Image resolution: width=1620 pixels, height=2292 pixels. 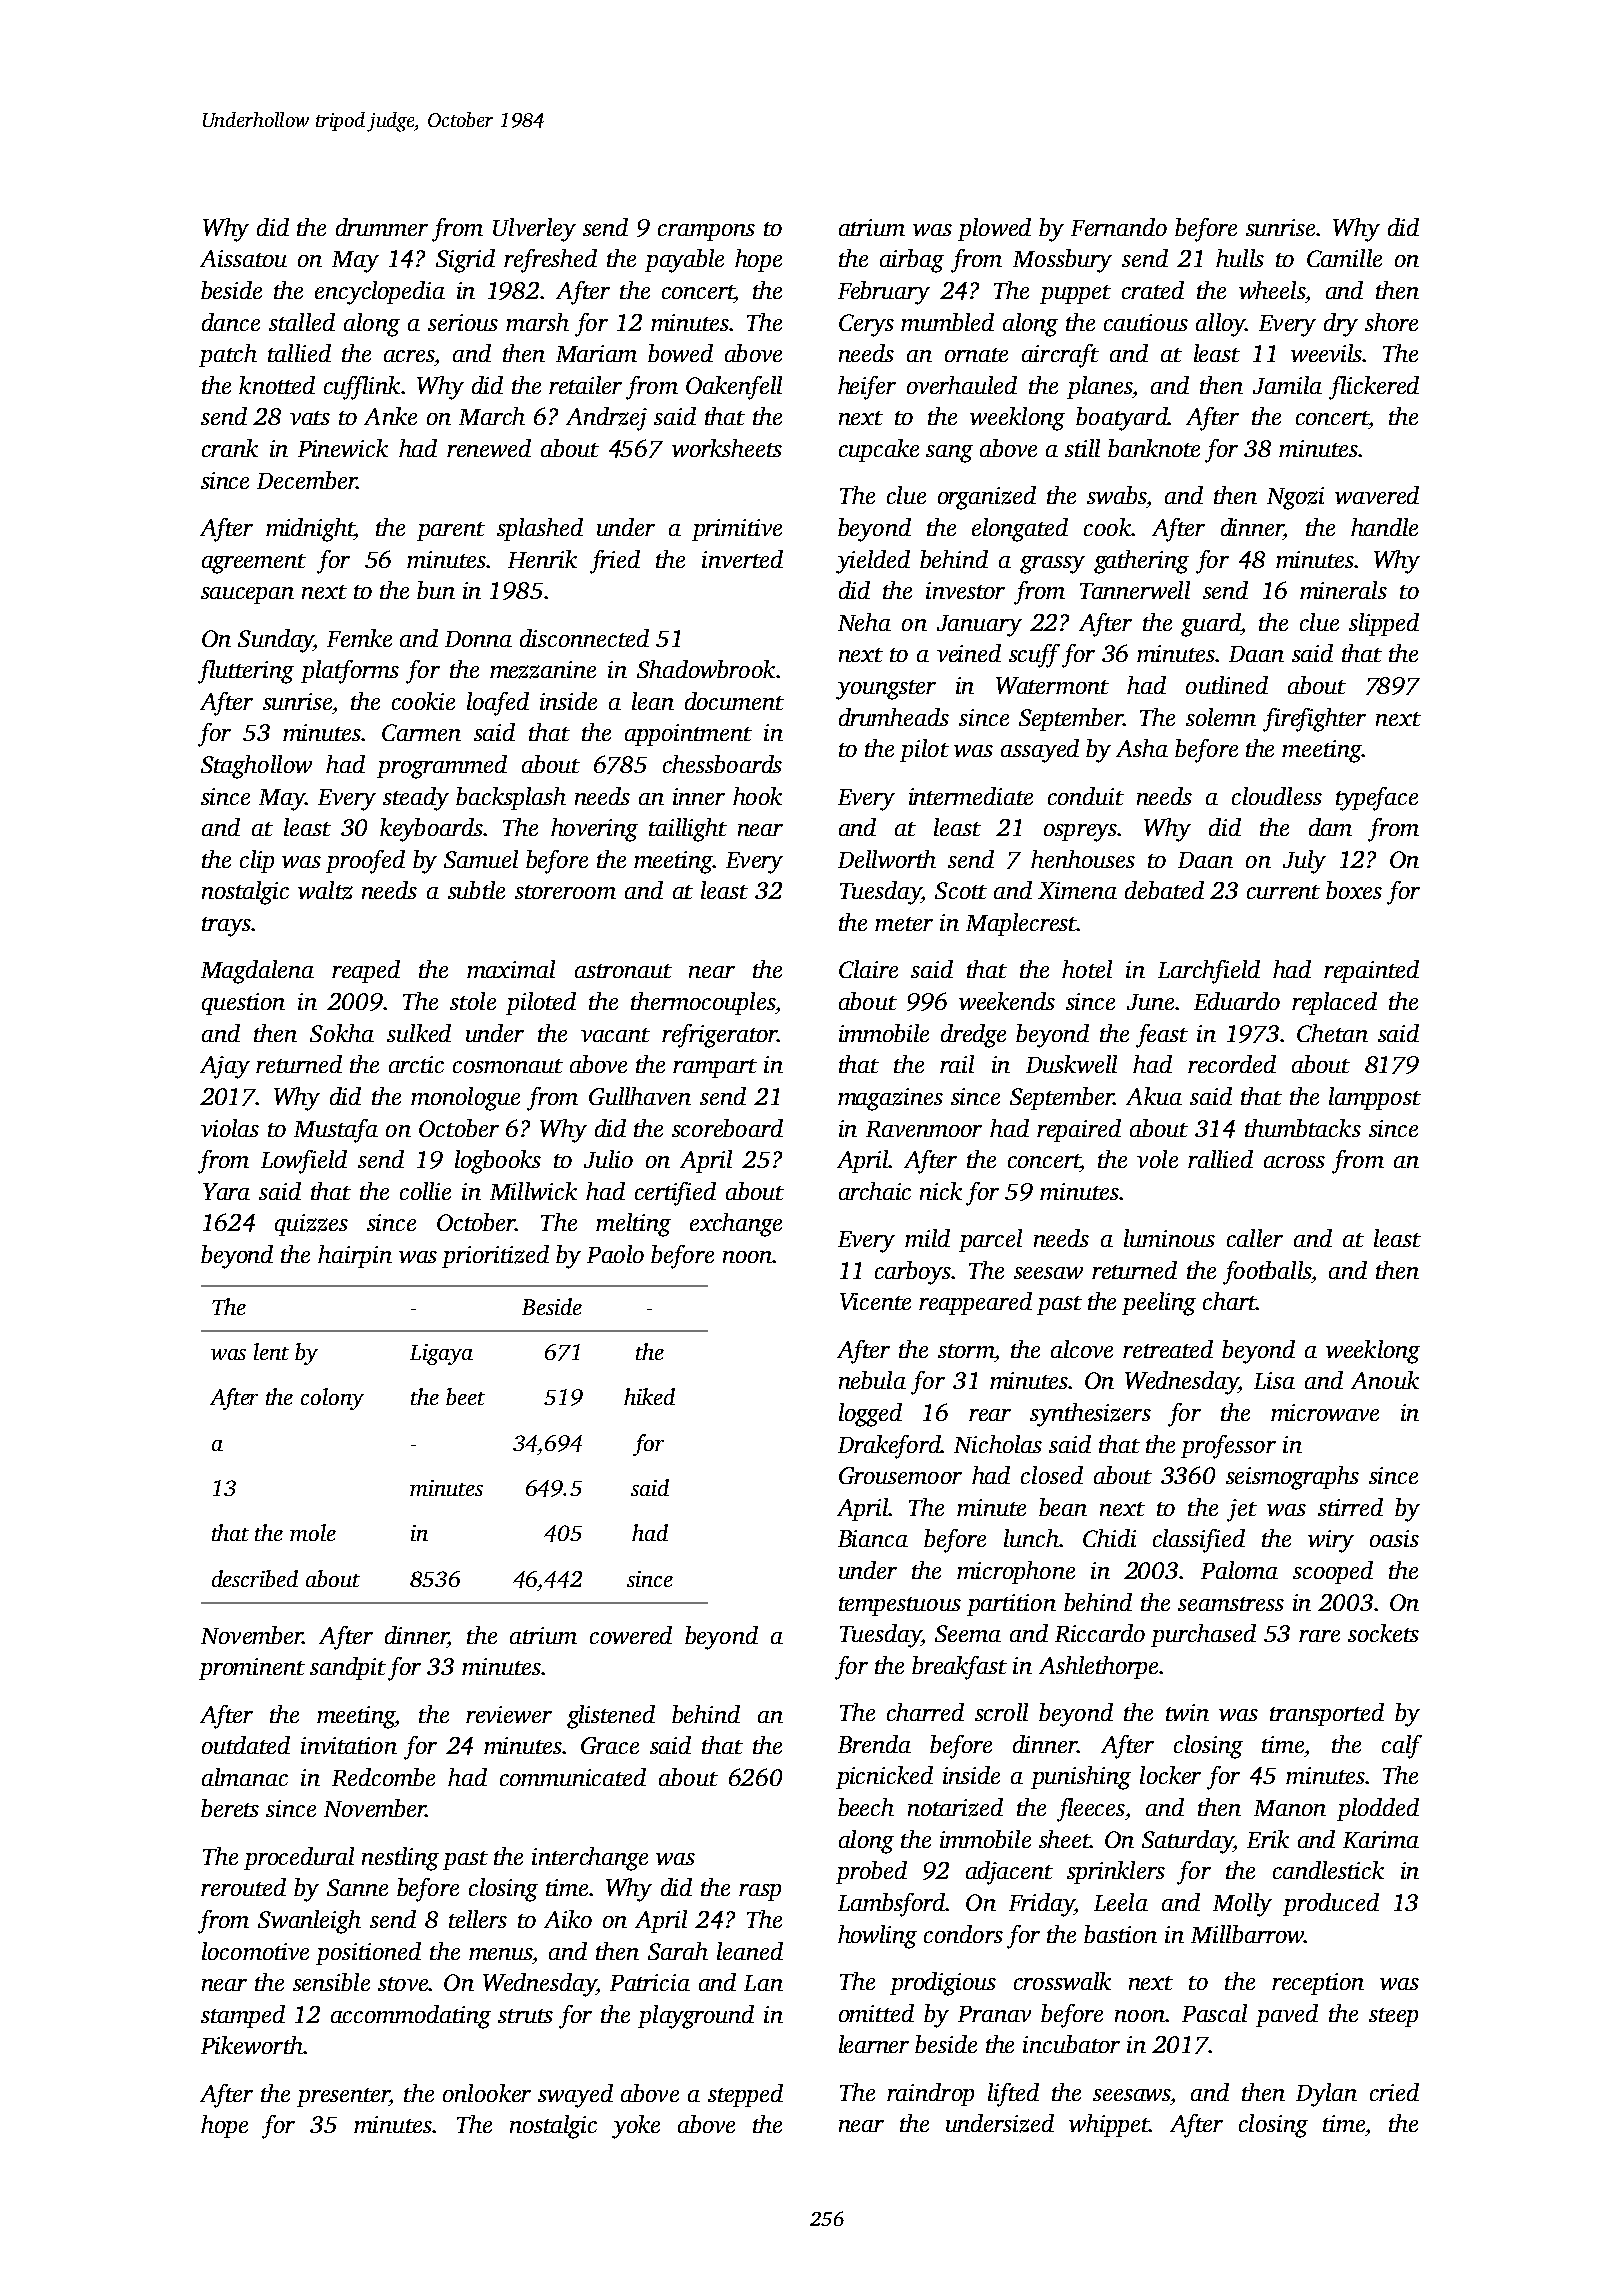 What do you see at coordinates (487, 2093) in the screenshot?
I see `onlooker` at bounding box center [487, 2093].
